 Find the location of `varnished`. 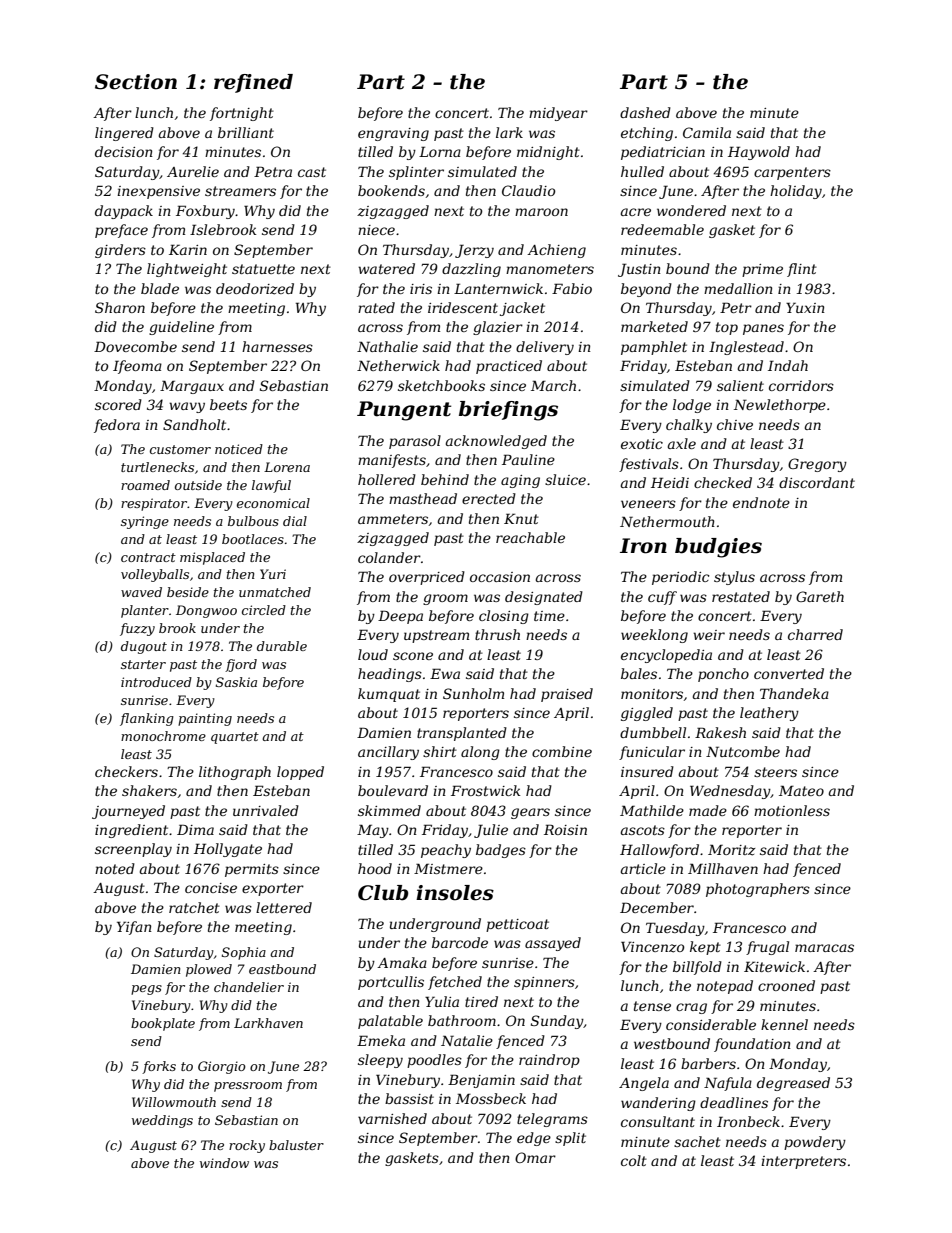

varnished is located at coordinates (392, 1118).
